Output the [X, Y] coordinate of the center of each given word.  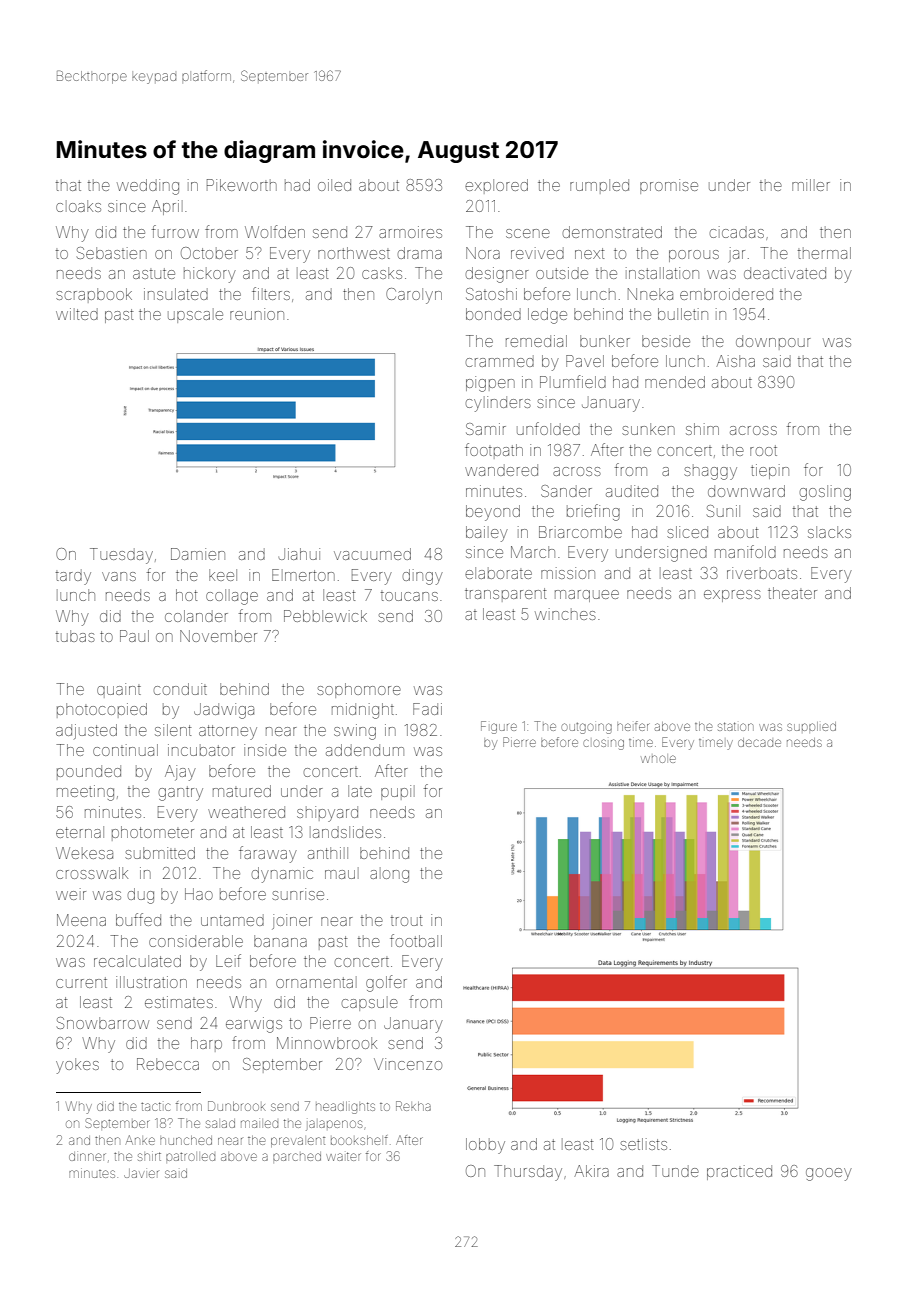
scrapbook [94, 295]
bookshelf [359, 1140]
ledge [547, 316]
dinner [87, 1156]
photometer [153, 833]
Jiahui [299, 554]
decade [759, 742]
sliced [687, 532]
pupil [398, 792]
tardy [73, 577]
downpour [773, 342]
